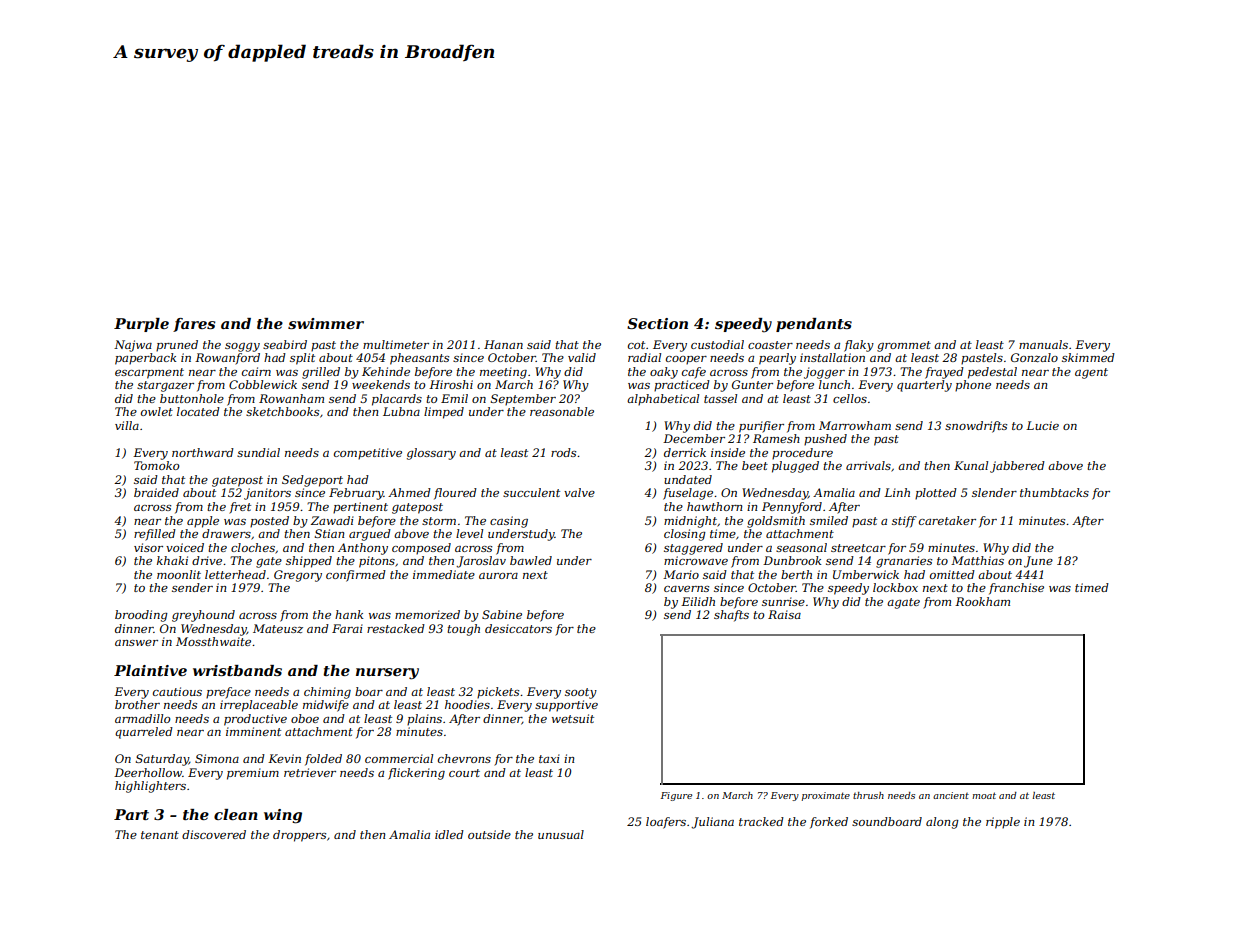  Describe the element at coordinates (131, 814) in the screenshot. I see `Part` at that location.
